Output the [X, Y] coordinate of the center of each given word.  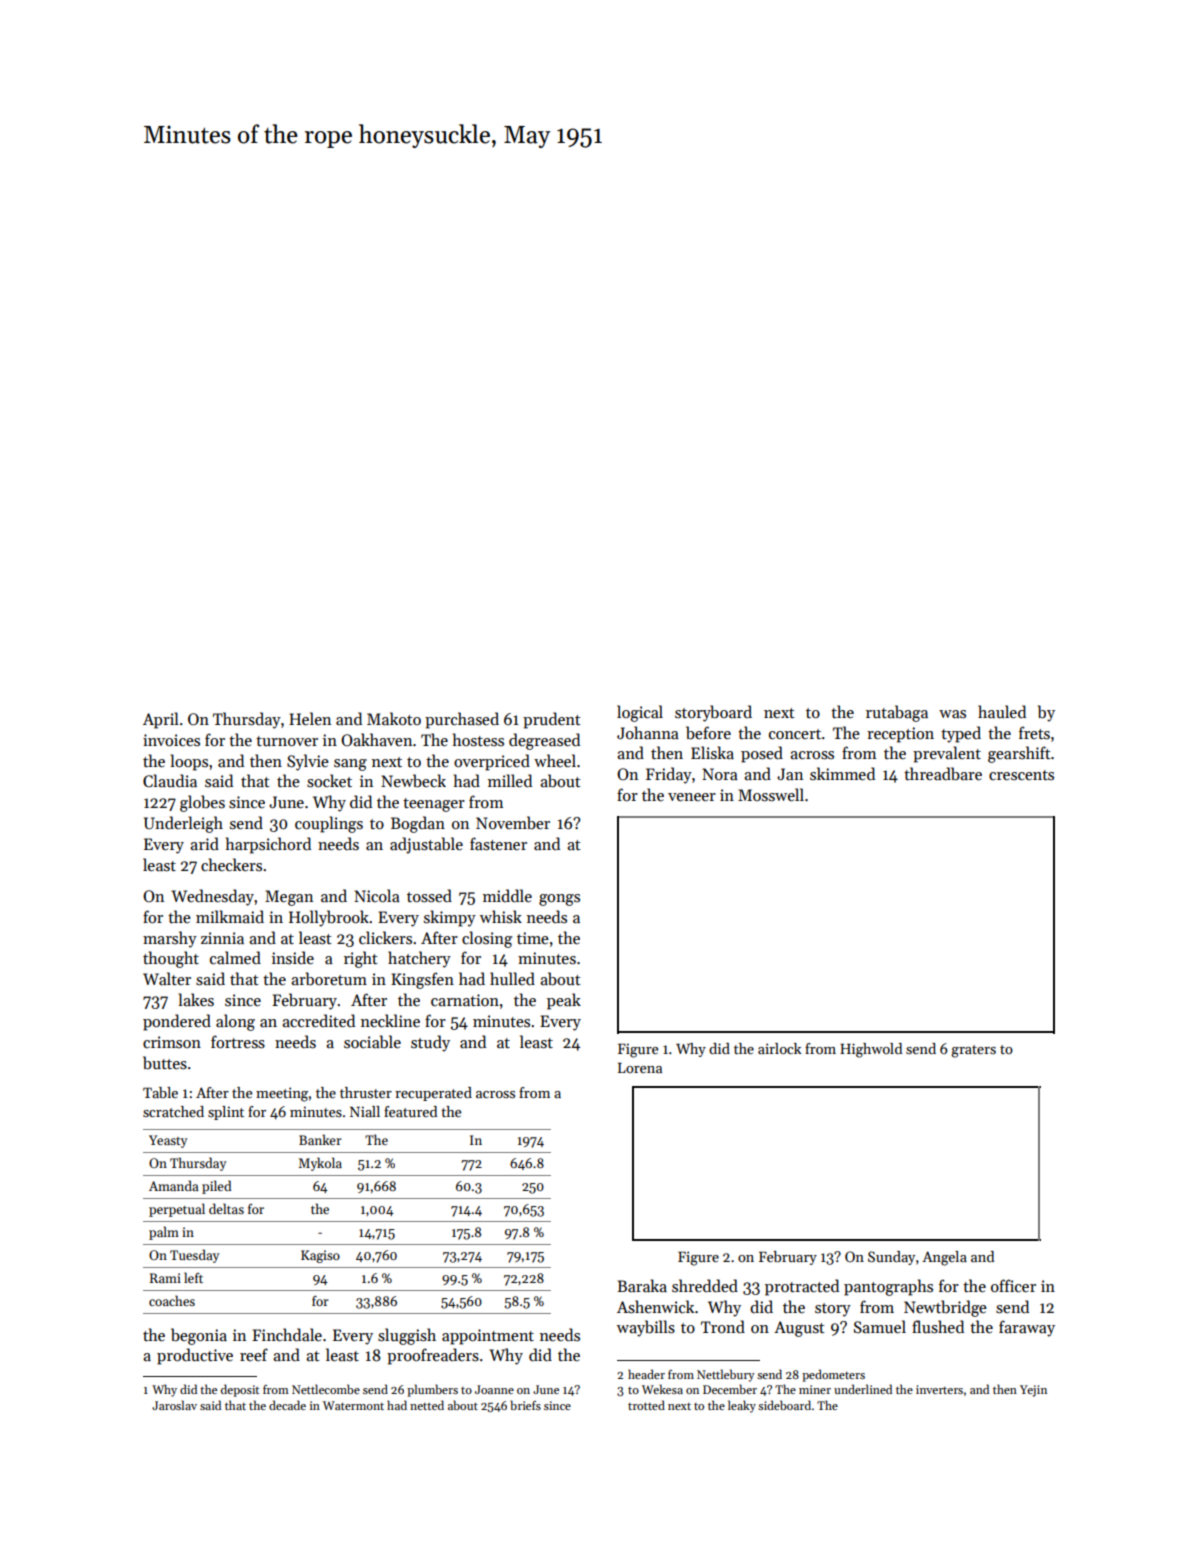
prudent [552, 720]
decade [287, 1405]
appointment [488, 1337]
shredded [705, 1285]
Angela [944, 1258]
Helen [310, 718]
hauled [1002, 711]
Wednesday [212, 897]
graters [973, 1051]
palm [164, 1233]
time [533, 938]
